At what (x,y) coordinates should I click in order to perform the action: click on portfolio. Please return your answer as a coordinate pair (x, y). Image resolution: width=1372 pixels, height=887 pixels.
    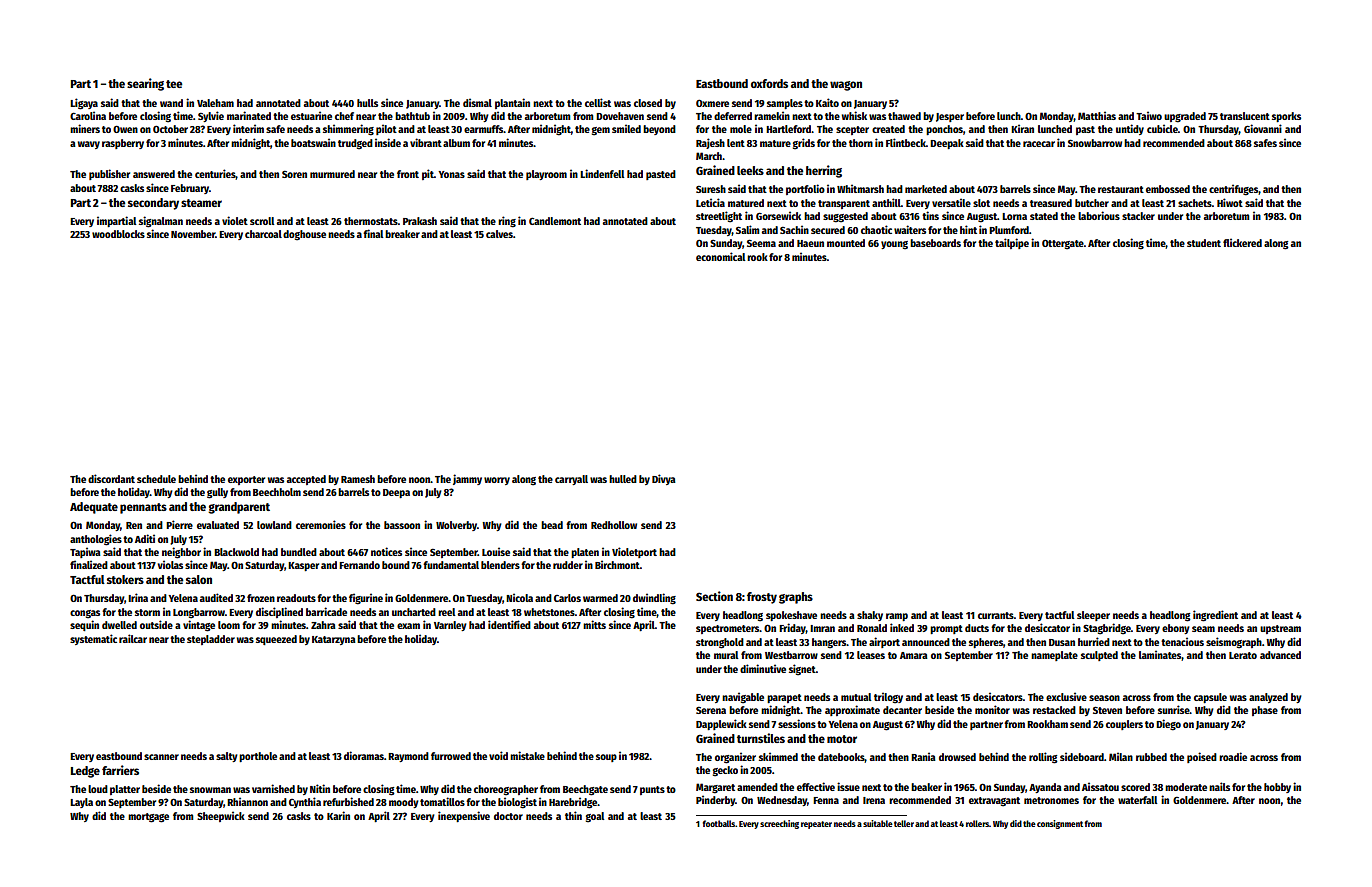
    Looking at the image, I should click on (805, 189).
